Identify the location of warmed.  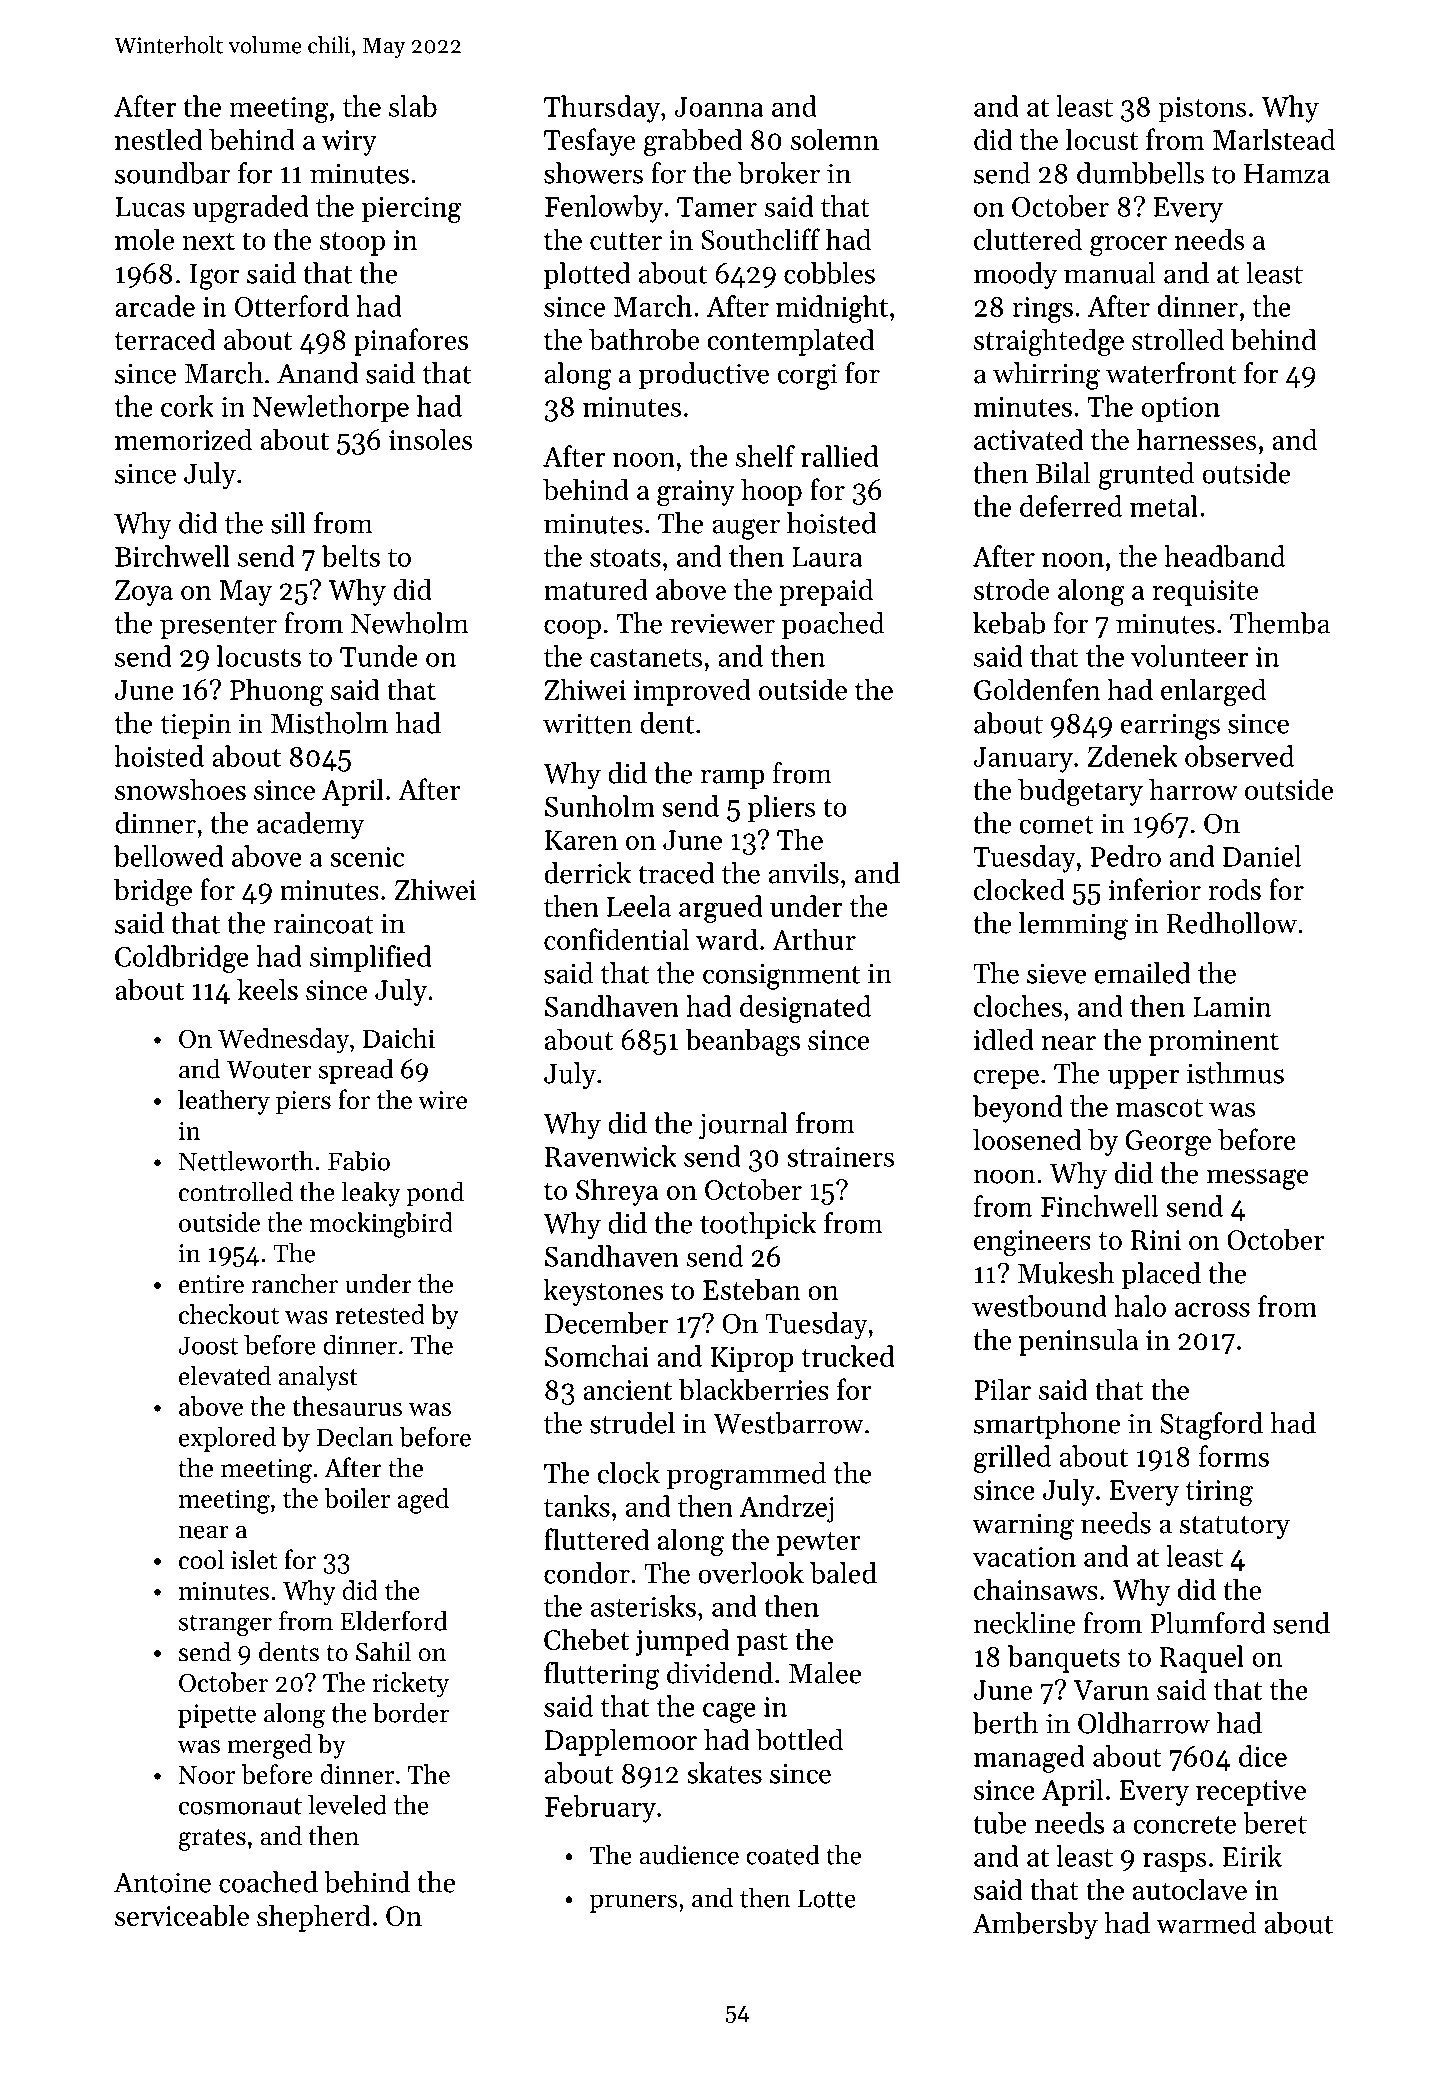
(1206, 1923).
